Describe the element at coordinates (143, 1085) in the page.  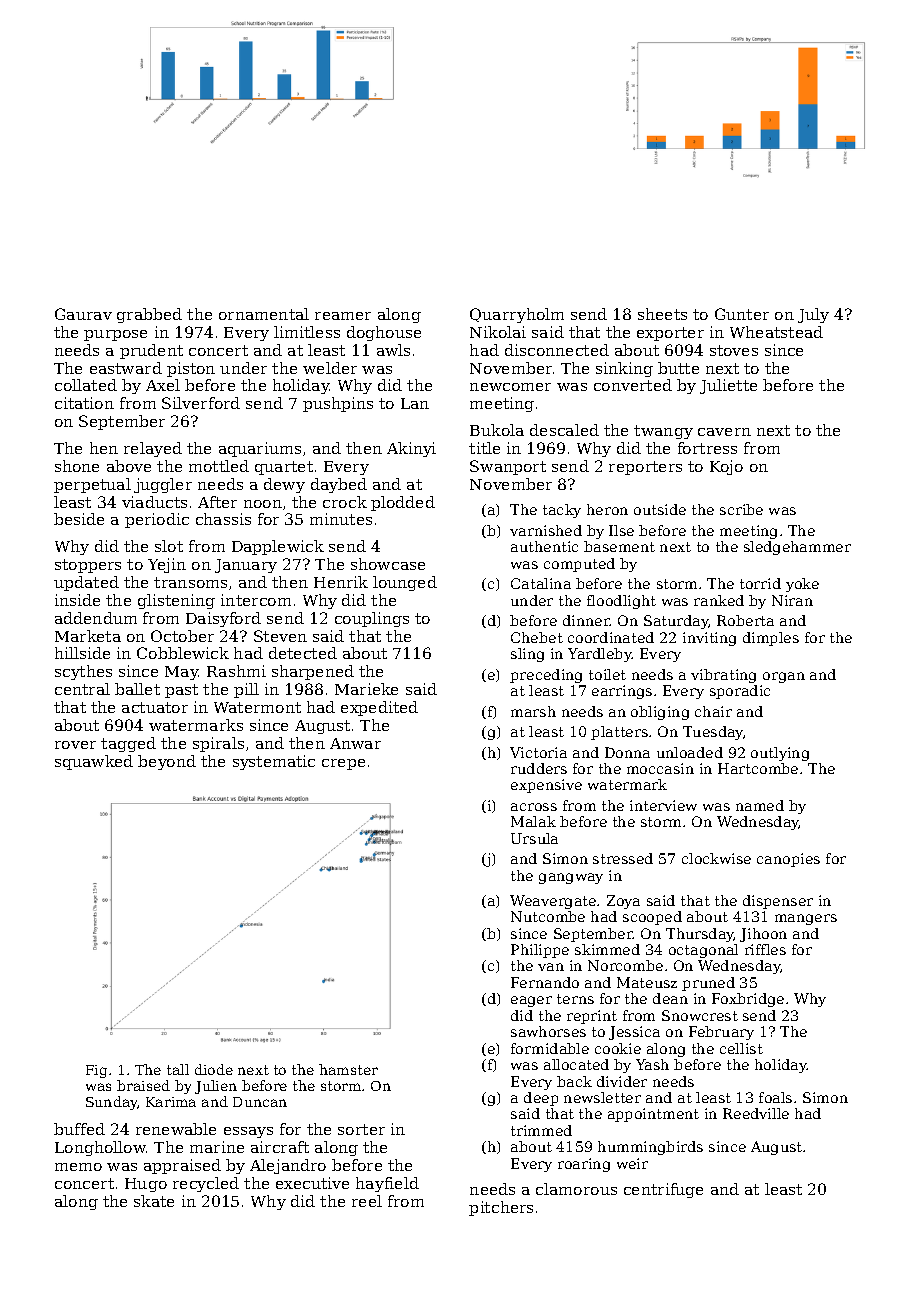
I see `braised` at that location.
